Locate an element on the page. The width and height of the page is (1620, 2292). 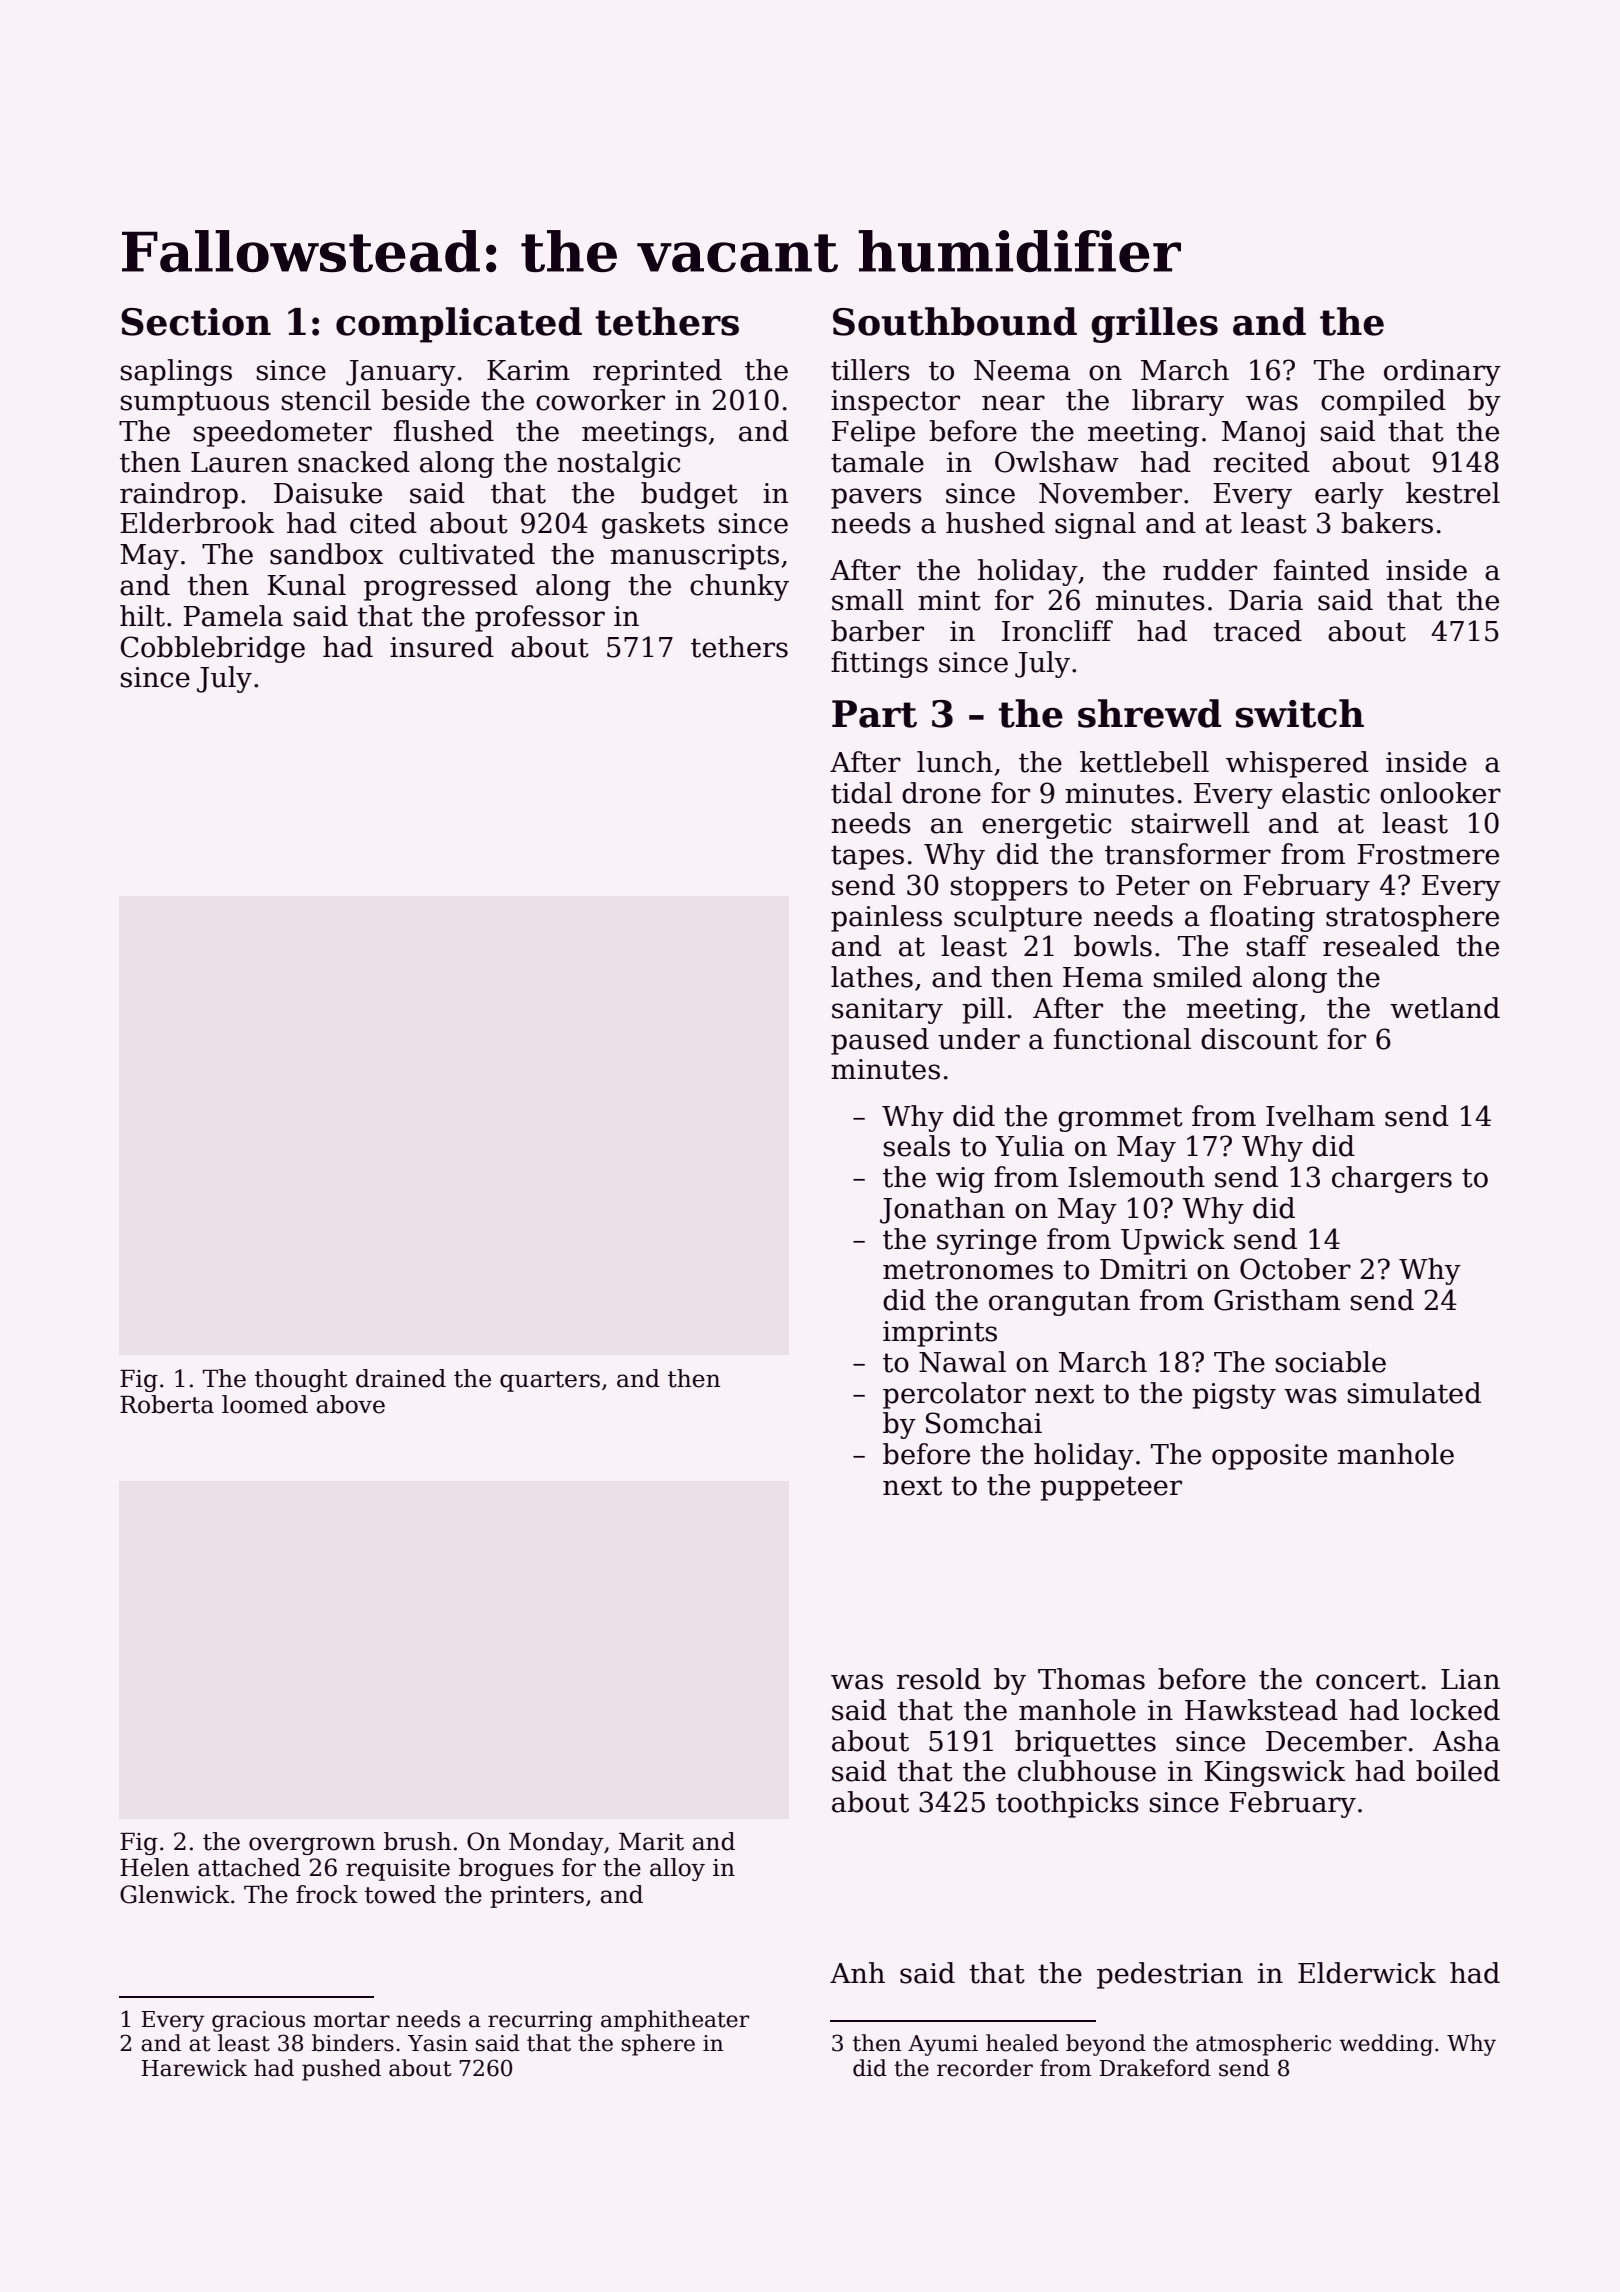
imprints is located at coordinates (940, 1334).
